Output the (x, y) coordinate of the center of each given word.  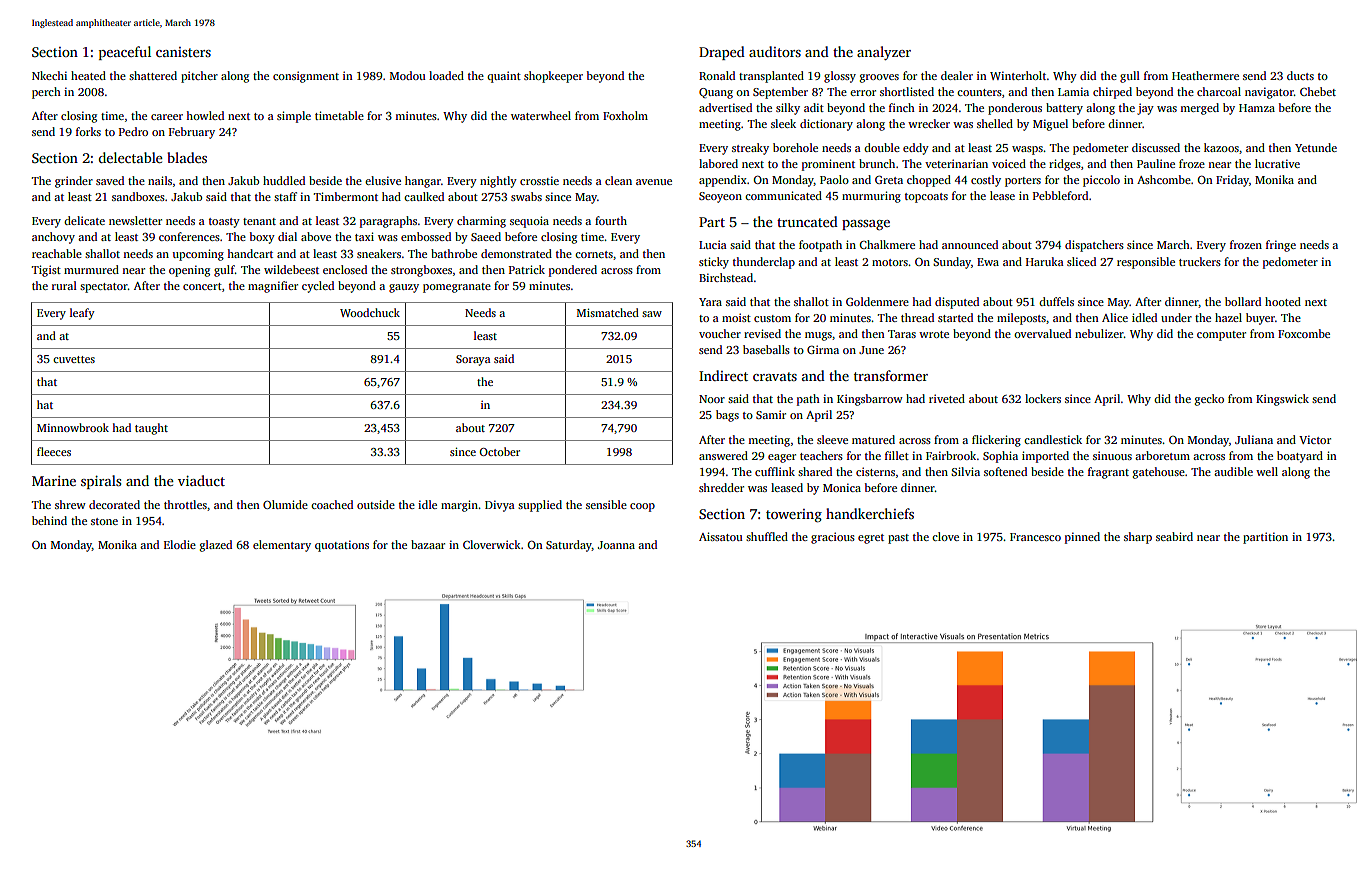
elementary (282, 546)
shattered (153, 75)
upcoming (198, 255)
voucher (720, 333)
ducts (1300, 75)
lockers (1043, 398)
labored (718, 163)
